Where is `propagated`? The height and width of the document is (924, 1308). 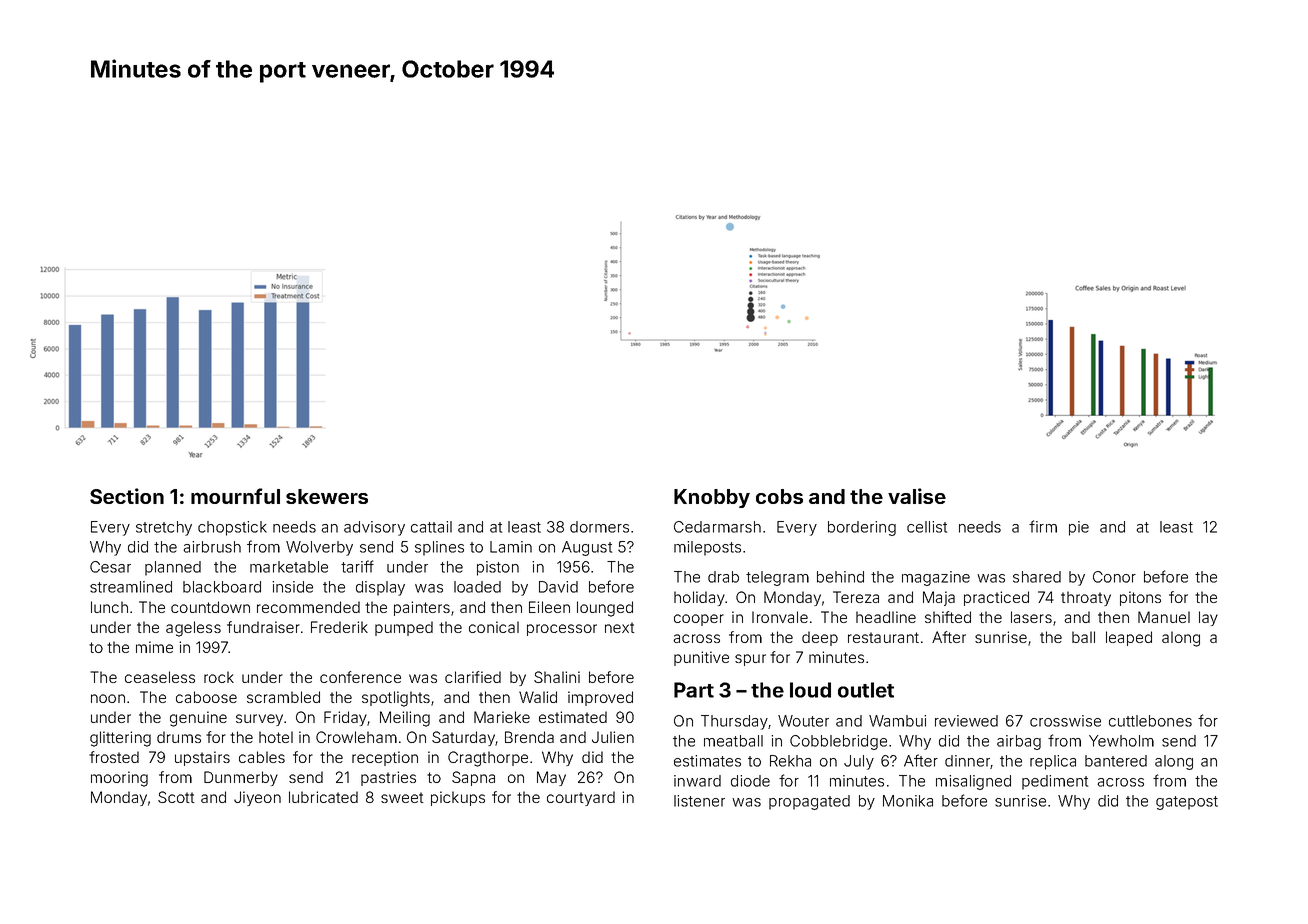
propagated is located at coordinates (809, 802).
